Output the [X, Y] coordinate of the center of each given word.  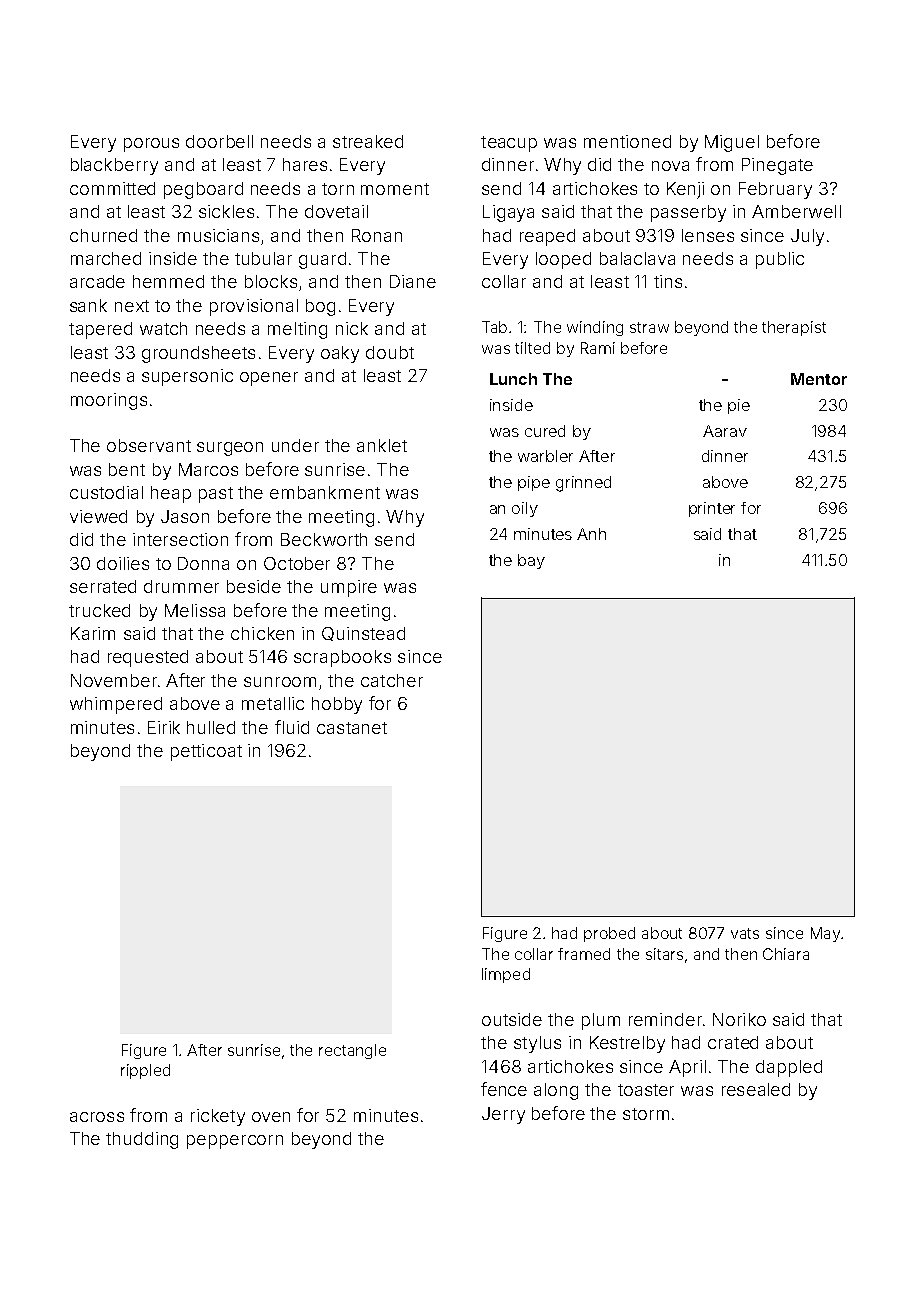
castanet [352, 728]
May [825, 934]
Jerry [503, 1115]
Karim [93, 633]
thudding [142, 1140]
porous [151, 145]
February [775, 190]
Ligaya [508, 213]
